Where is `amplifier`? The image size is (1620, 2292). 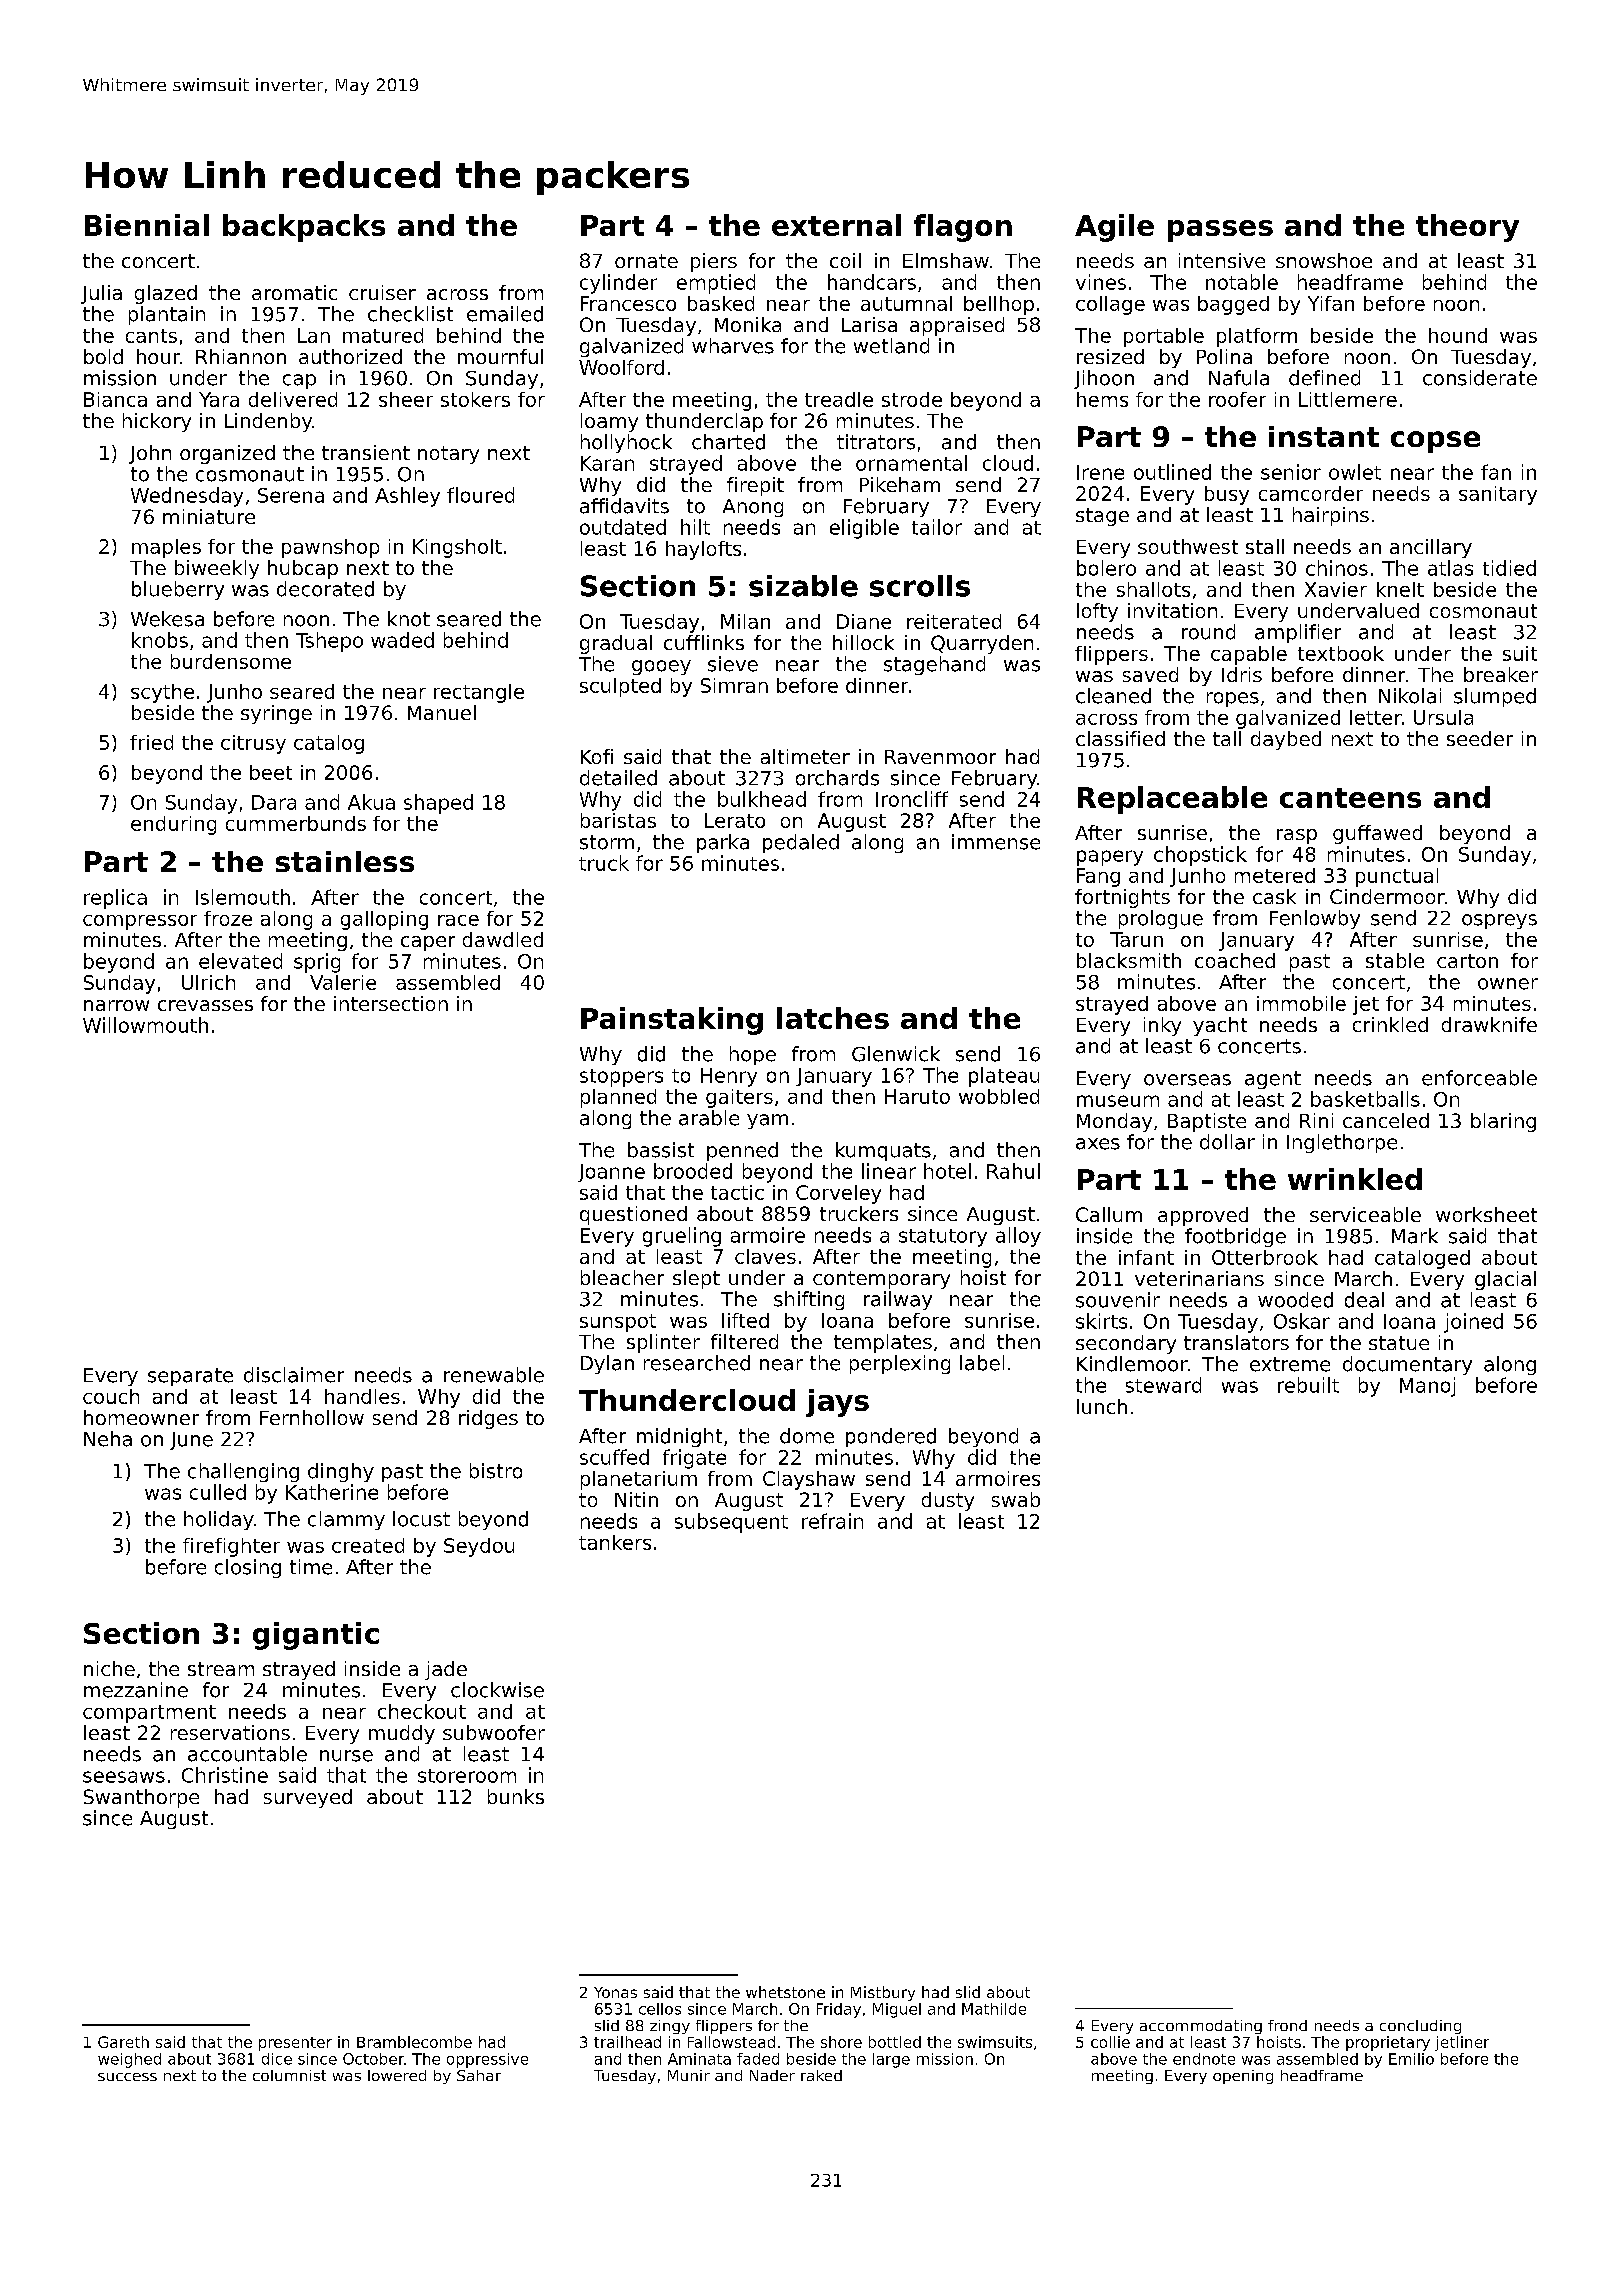
amplifier is located at coordinates (1298, 633).
